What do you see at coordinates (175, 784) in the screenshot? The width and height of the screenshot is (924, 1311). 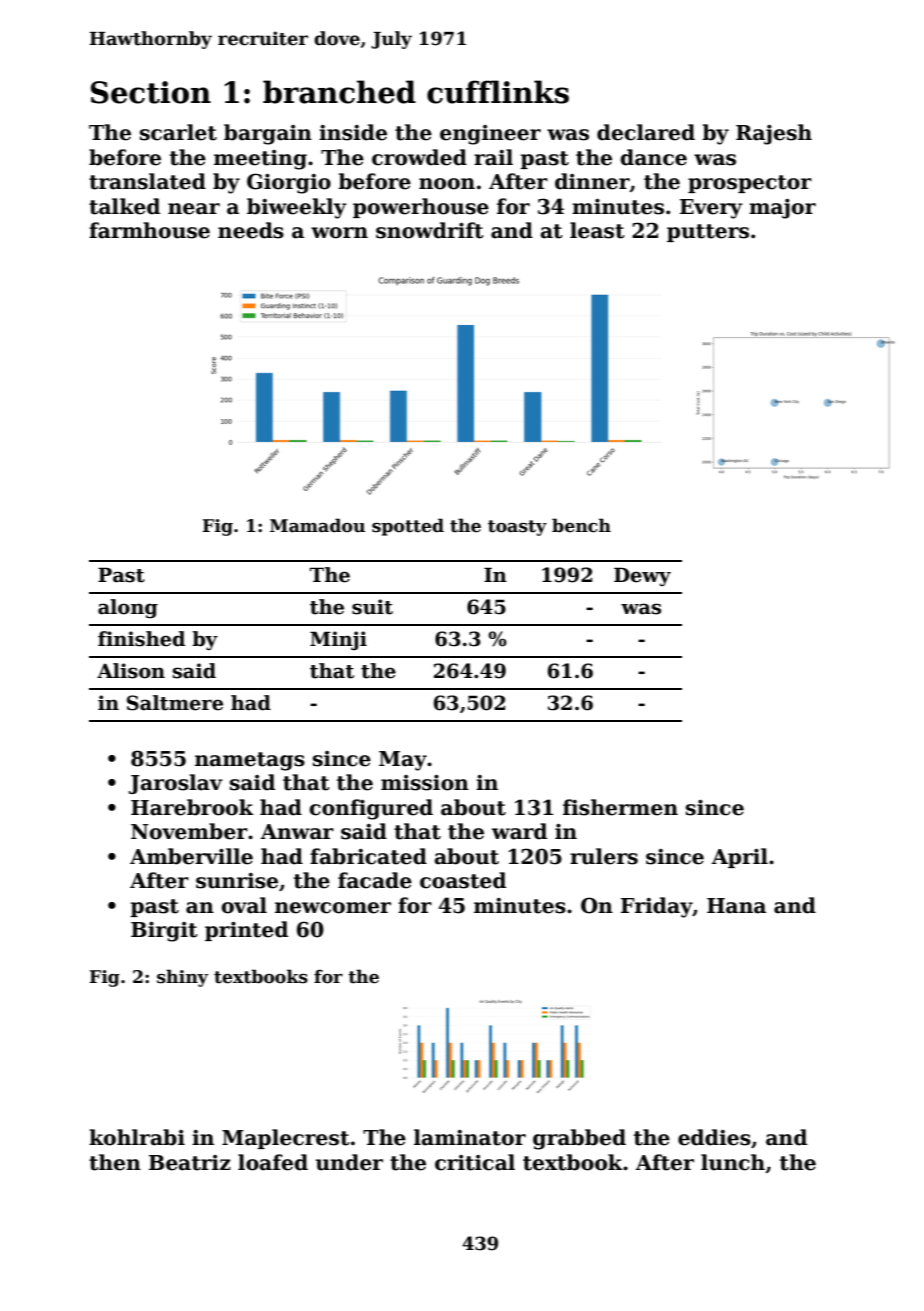 I see `Jaroslav` at bounding box center [175, 784].
